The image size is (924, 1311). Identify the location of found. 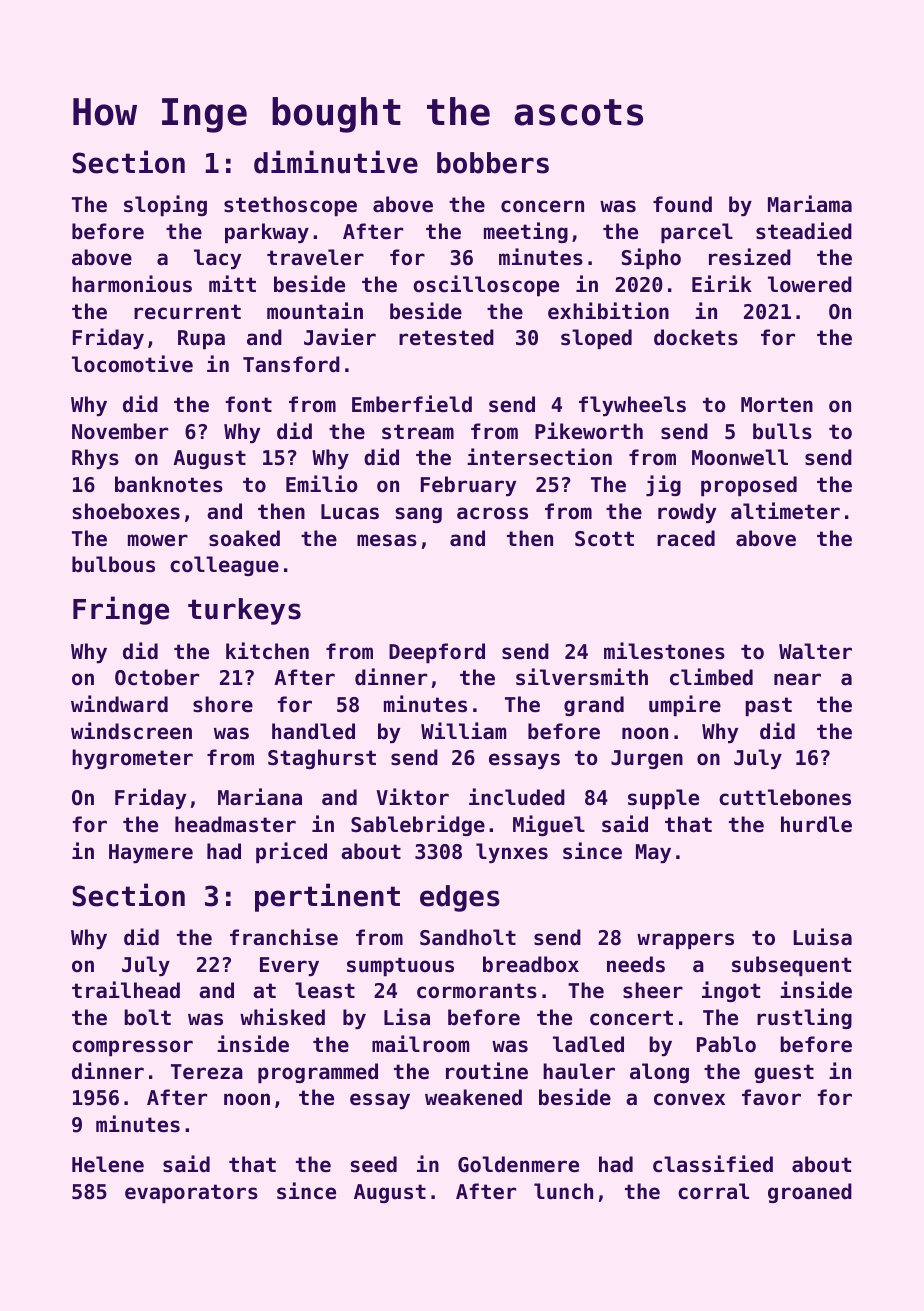
(682, 204).
